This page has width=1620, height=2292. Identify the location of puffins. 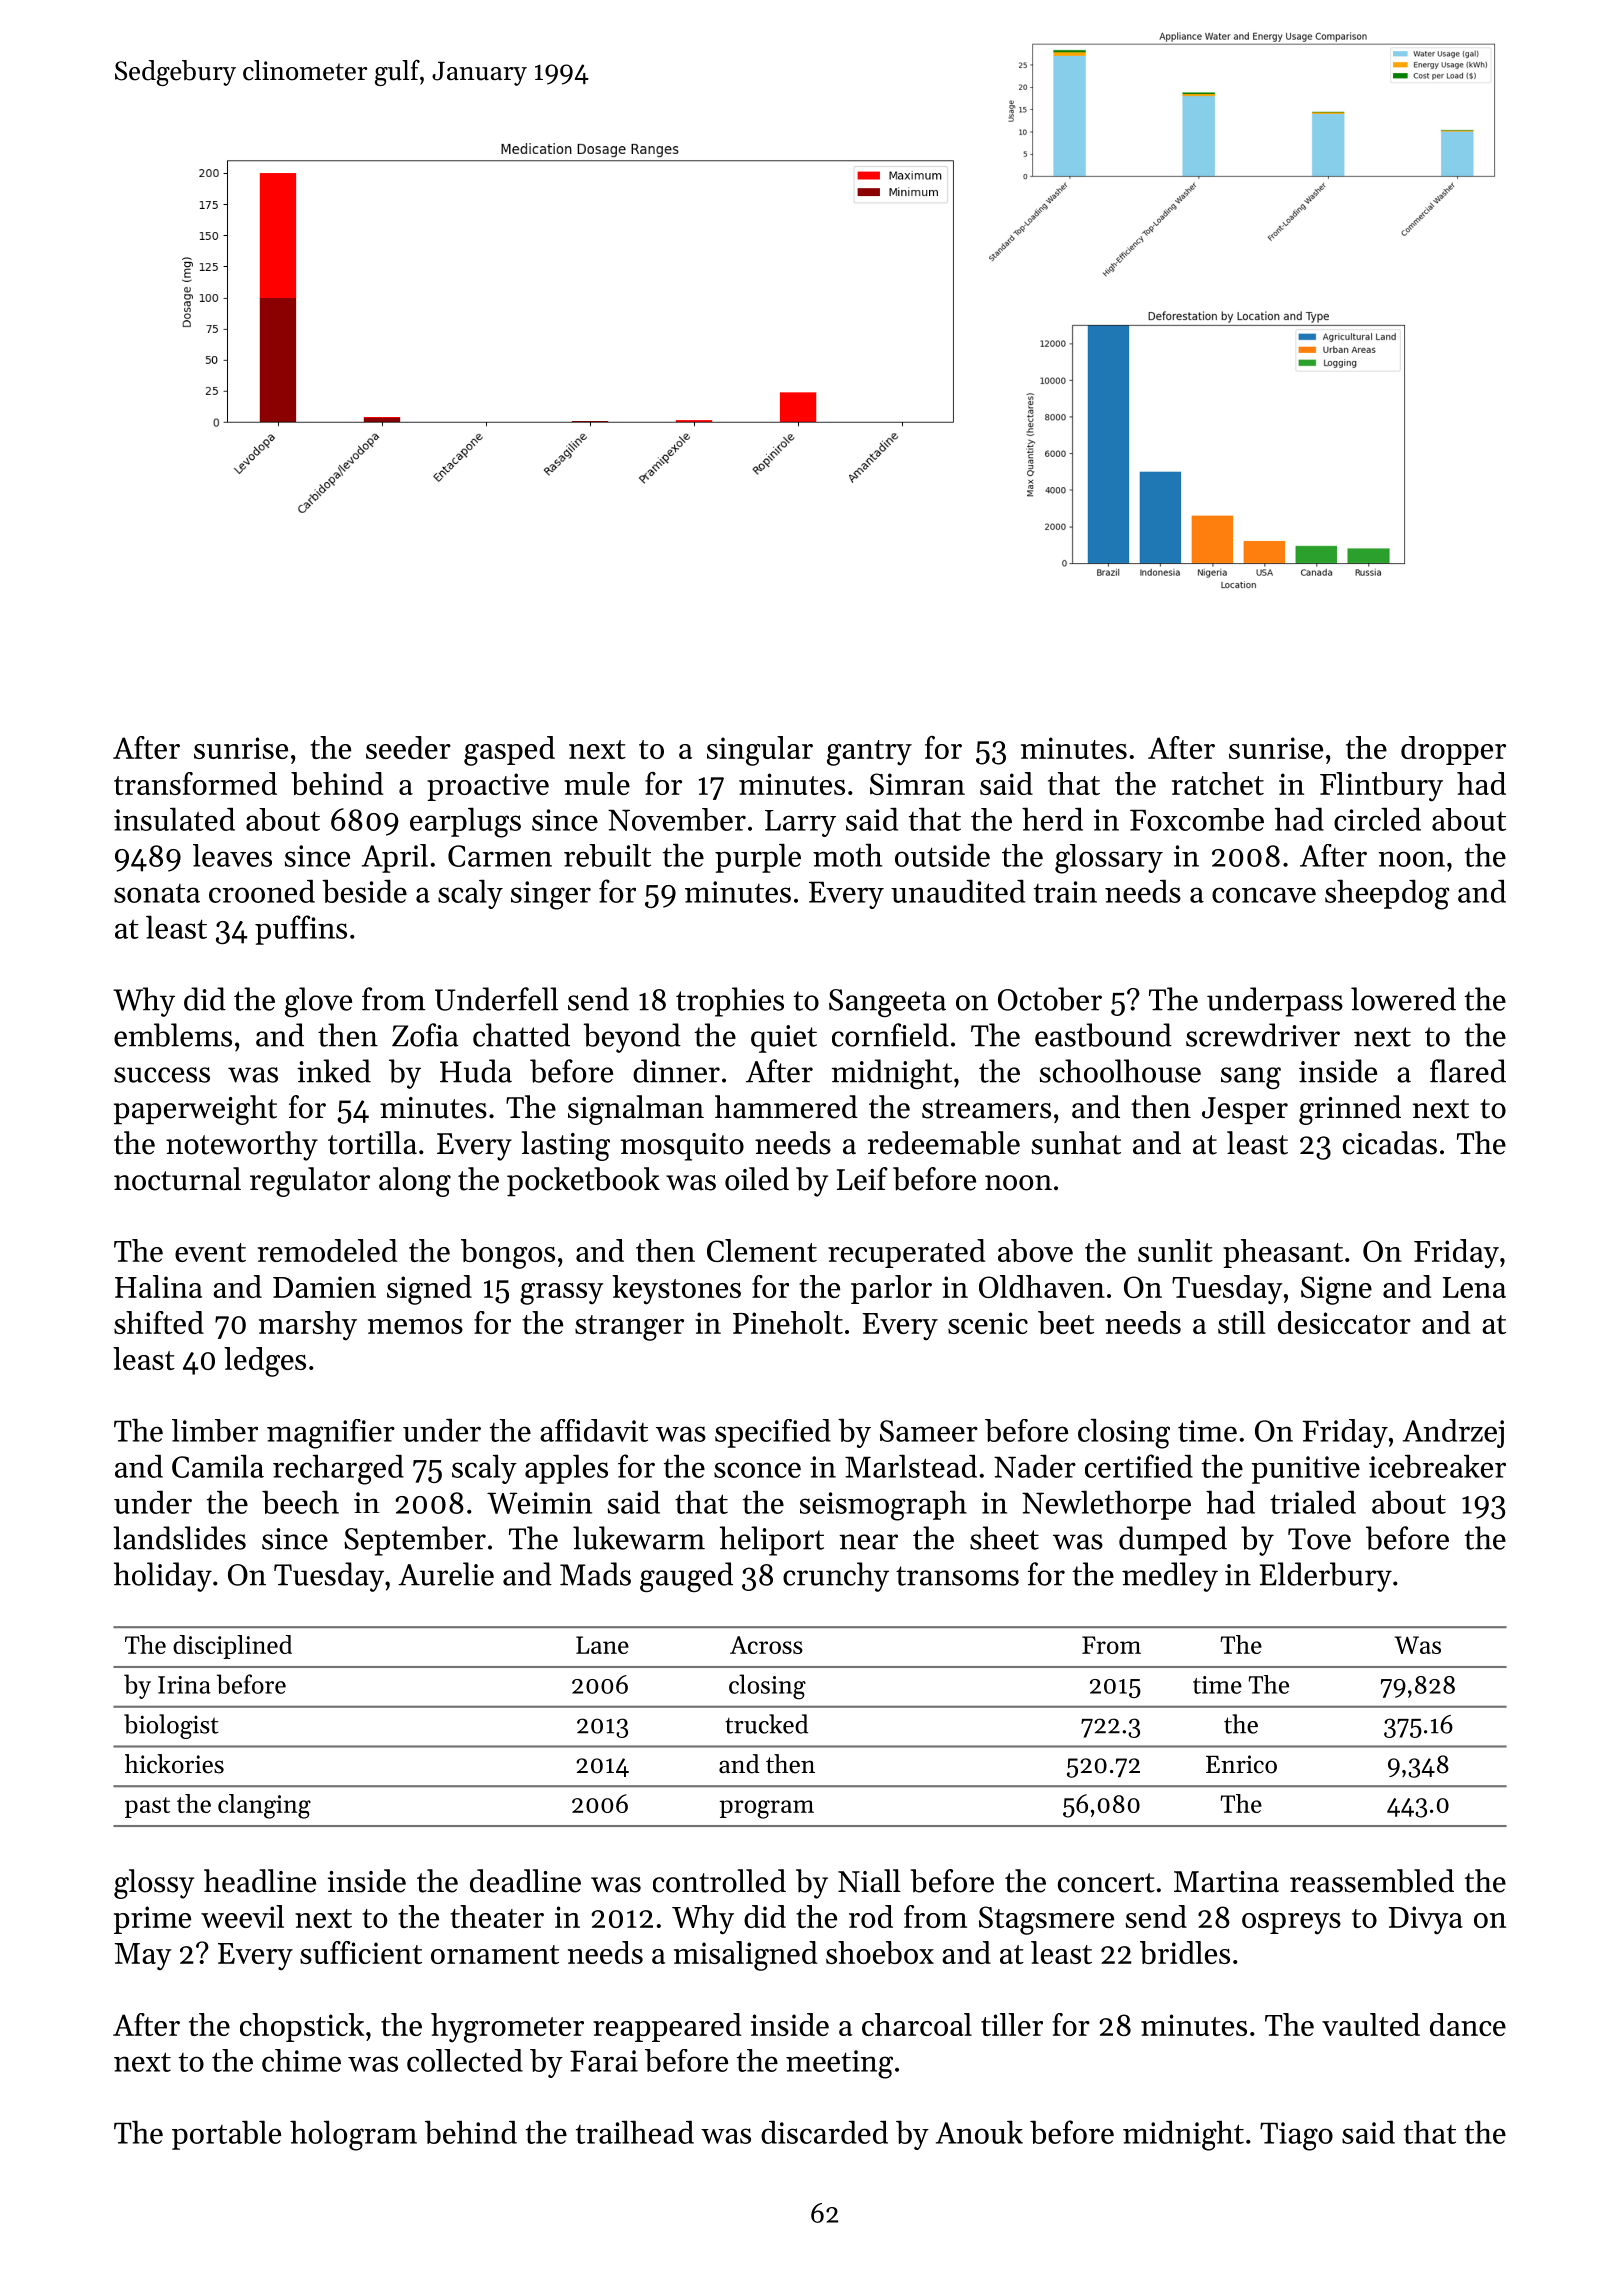
(301, 930).
